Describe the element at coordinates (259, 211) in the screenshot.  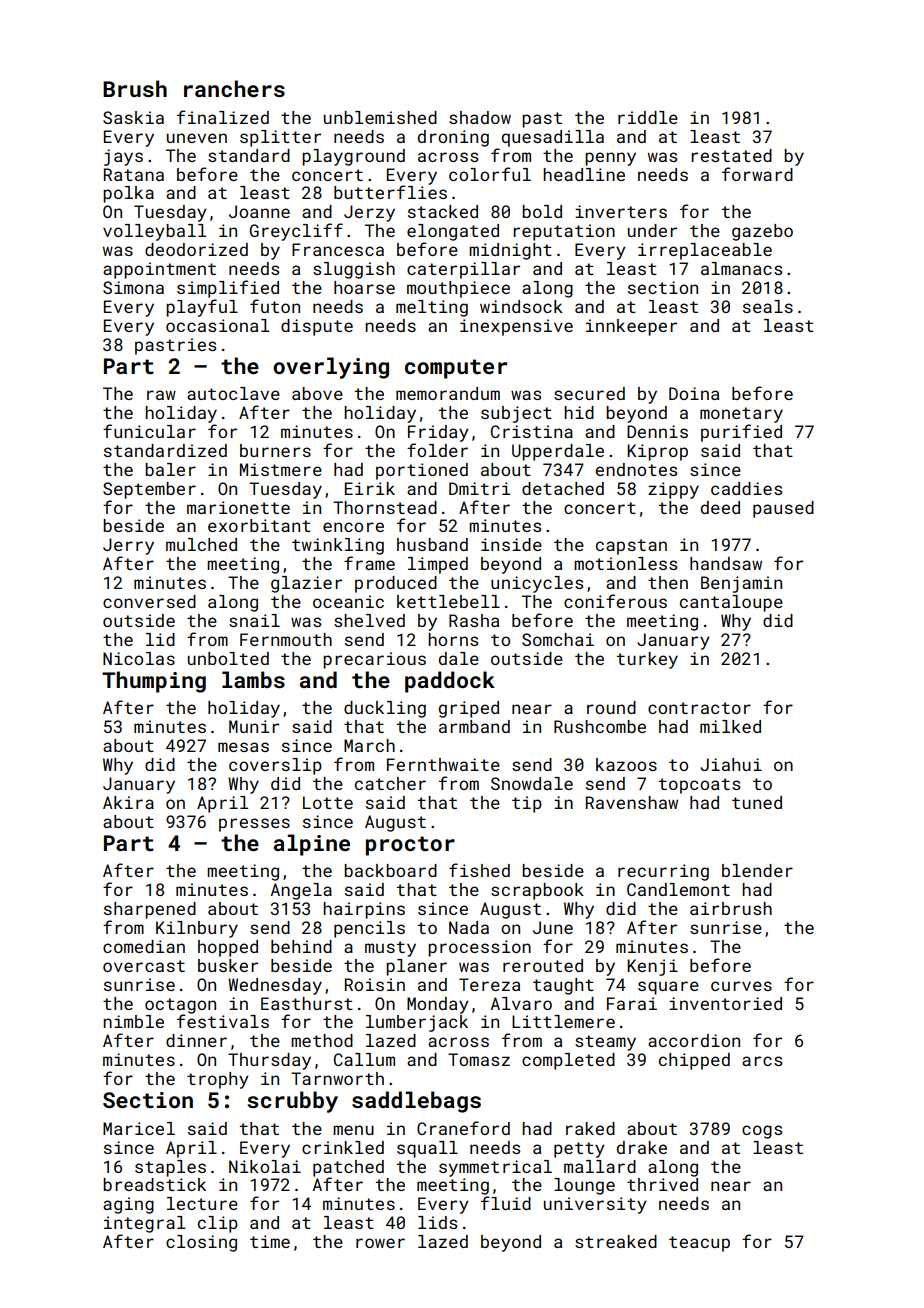
I see `Joanne` at that location.
